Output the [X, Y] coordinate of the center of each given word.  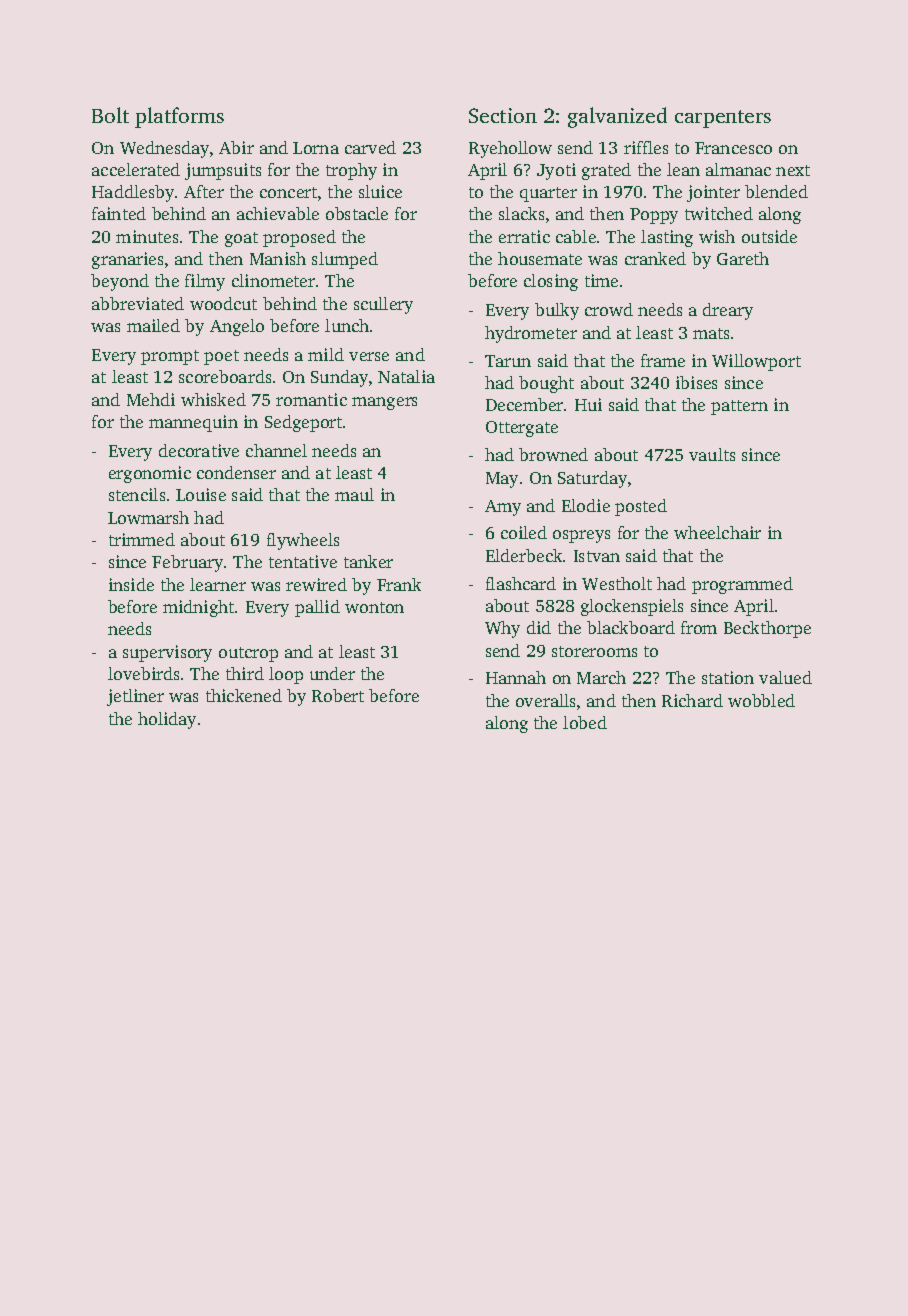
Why [502, 629]
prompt [170, 357]
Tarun [508, 361]
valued [785, 677]
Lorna [316, 148]
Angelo [237, 327]
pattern [739, 407]
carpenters [723, 119]
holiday [167, 720]
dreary [728, 311]
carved [370, 147]
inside [131, 584]
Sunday [339, 378]
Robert [338, 695]
